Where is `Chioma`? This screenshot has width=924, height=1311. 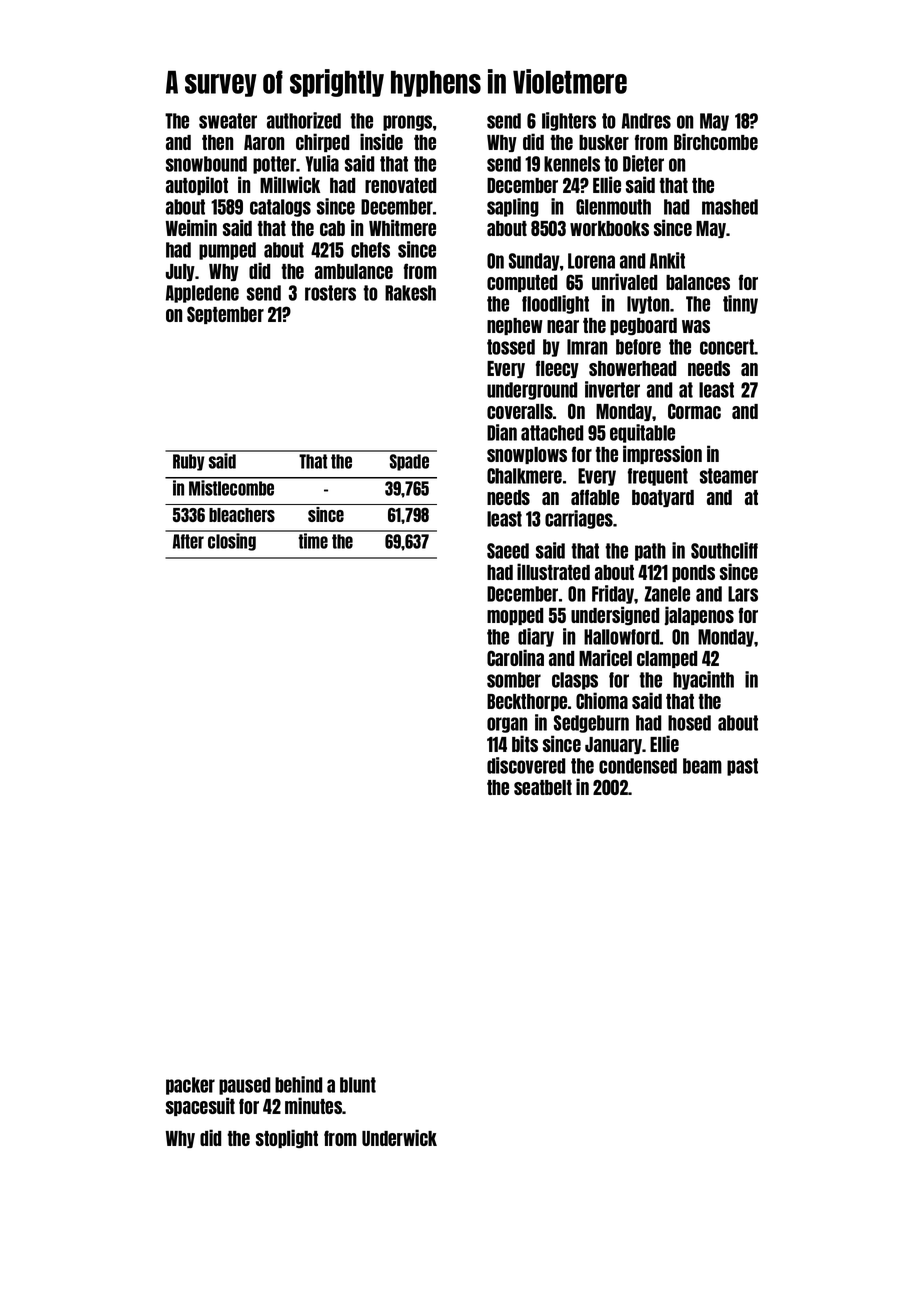
Chioma is located at coordinates (602, 700).
